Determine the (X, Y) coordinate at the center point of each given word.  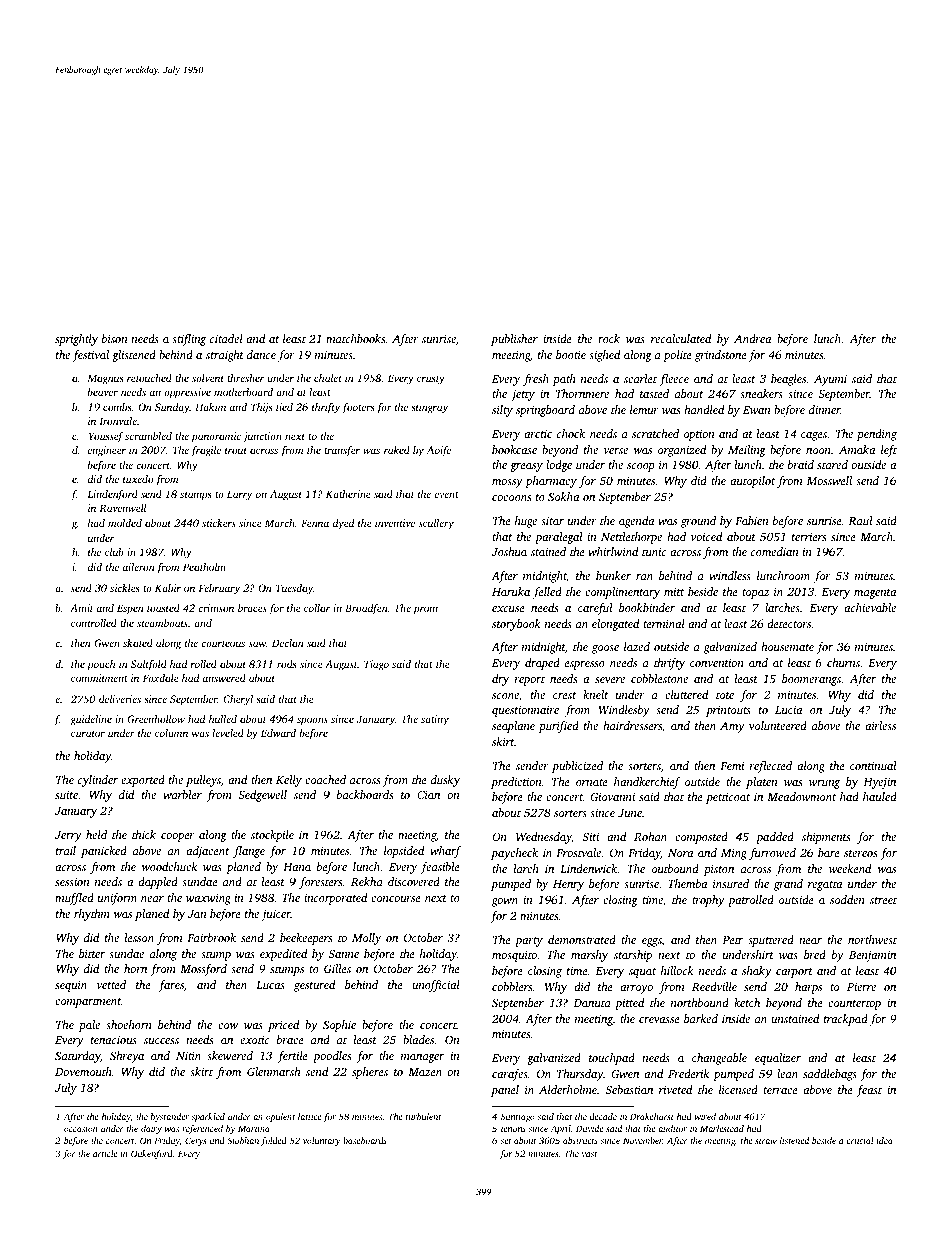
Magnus (105, 379)
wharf (445, 852)
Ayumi (830, 380)
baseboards (365, 1140)
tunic (654, 551)
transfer (342, 451)
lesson (139, 937)
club (114, 552)
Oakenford (152, 1154)
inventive (395, 523)
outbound (675, 868)
